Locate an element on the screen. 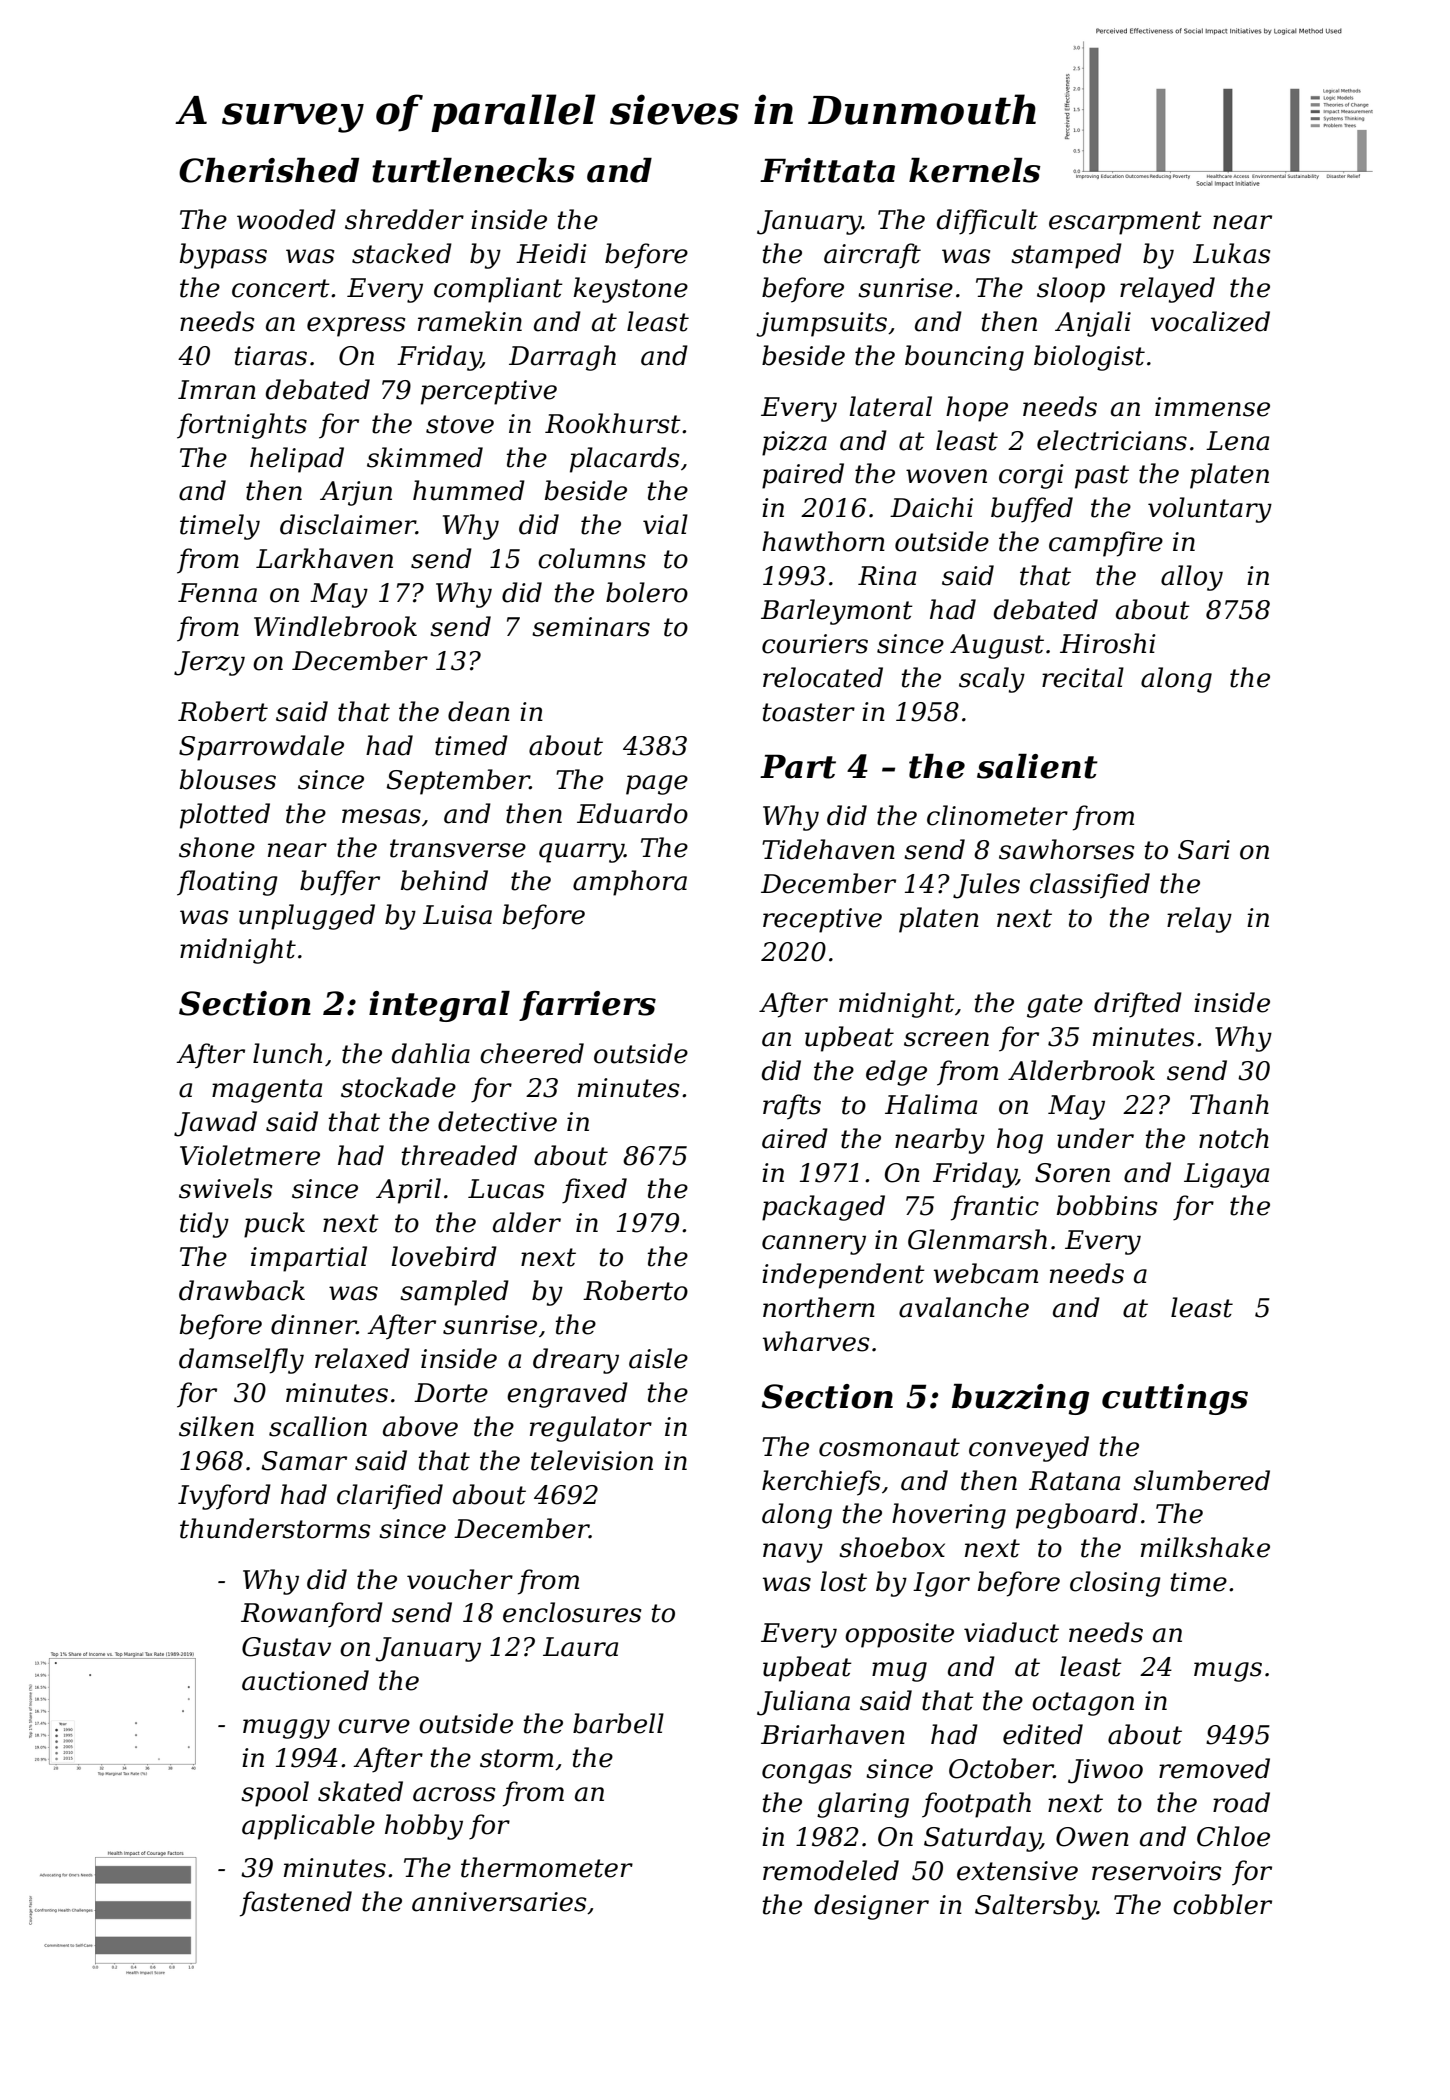 The image size is (1450, 2100). escarpment is located at coordinates (1125, 223).
